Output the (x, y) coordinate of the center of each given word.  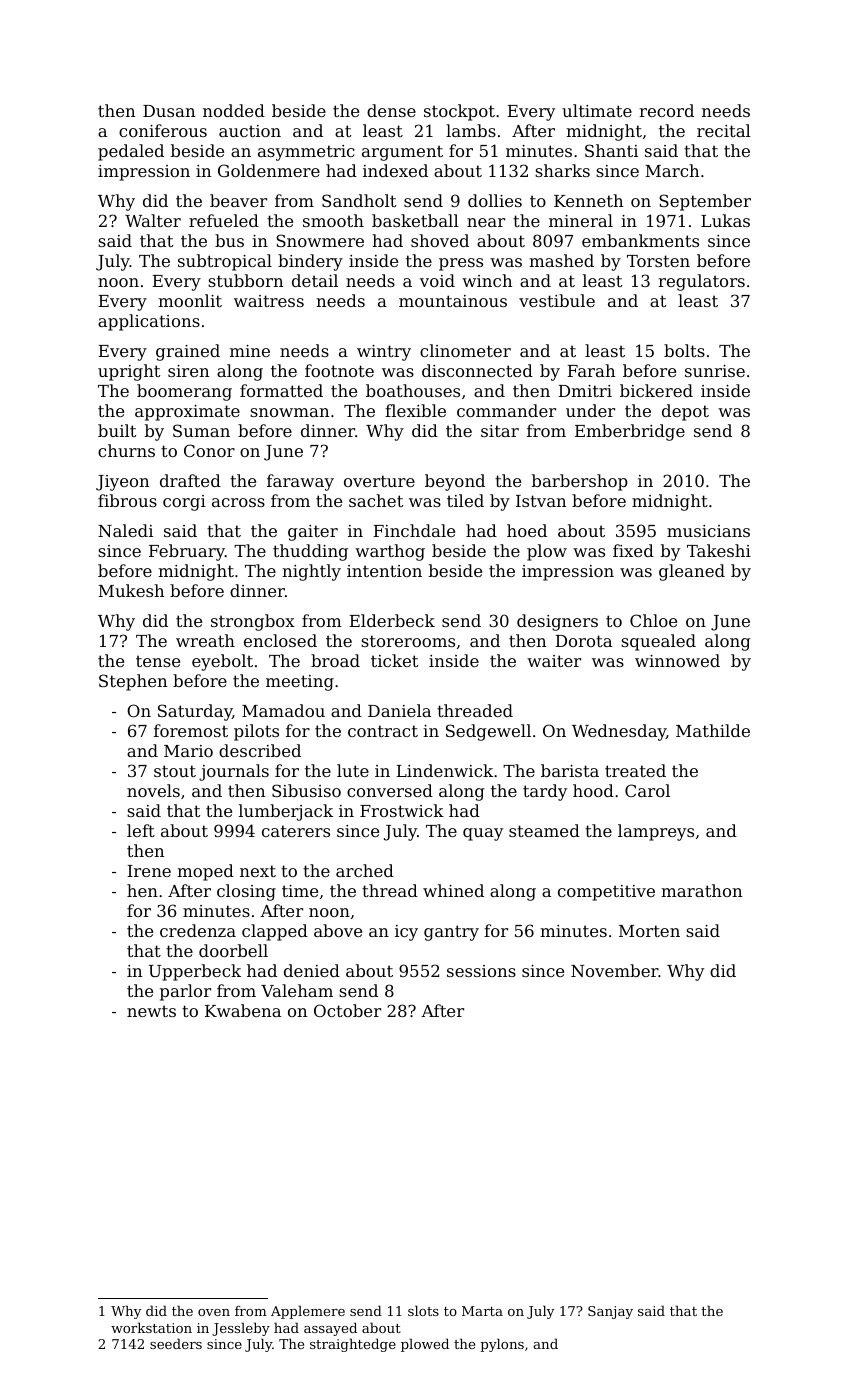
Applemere (308, 1312)
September (705, 202)
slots (423, 1310)
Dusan (169, 111)
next (258, 871)
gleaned (692, 572)
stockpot (459, 112)
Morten (649, 931)
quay (483, 834)
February (187, 552)
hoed (527, 530)
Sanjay (610, 1312)
